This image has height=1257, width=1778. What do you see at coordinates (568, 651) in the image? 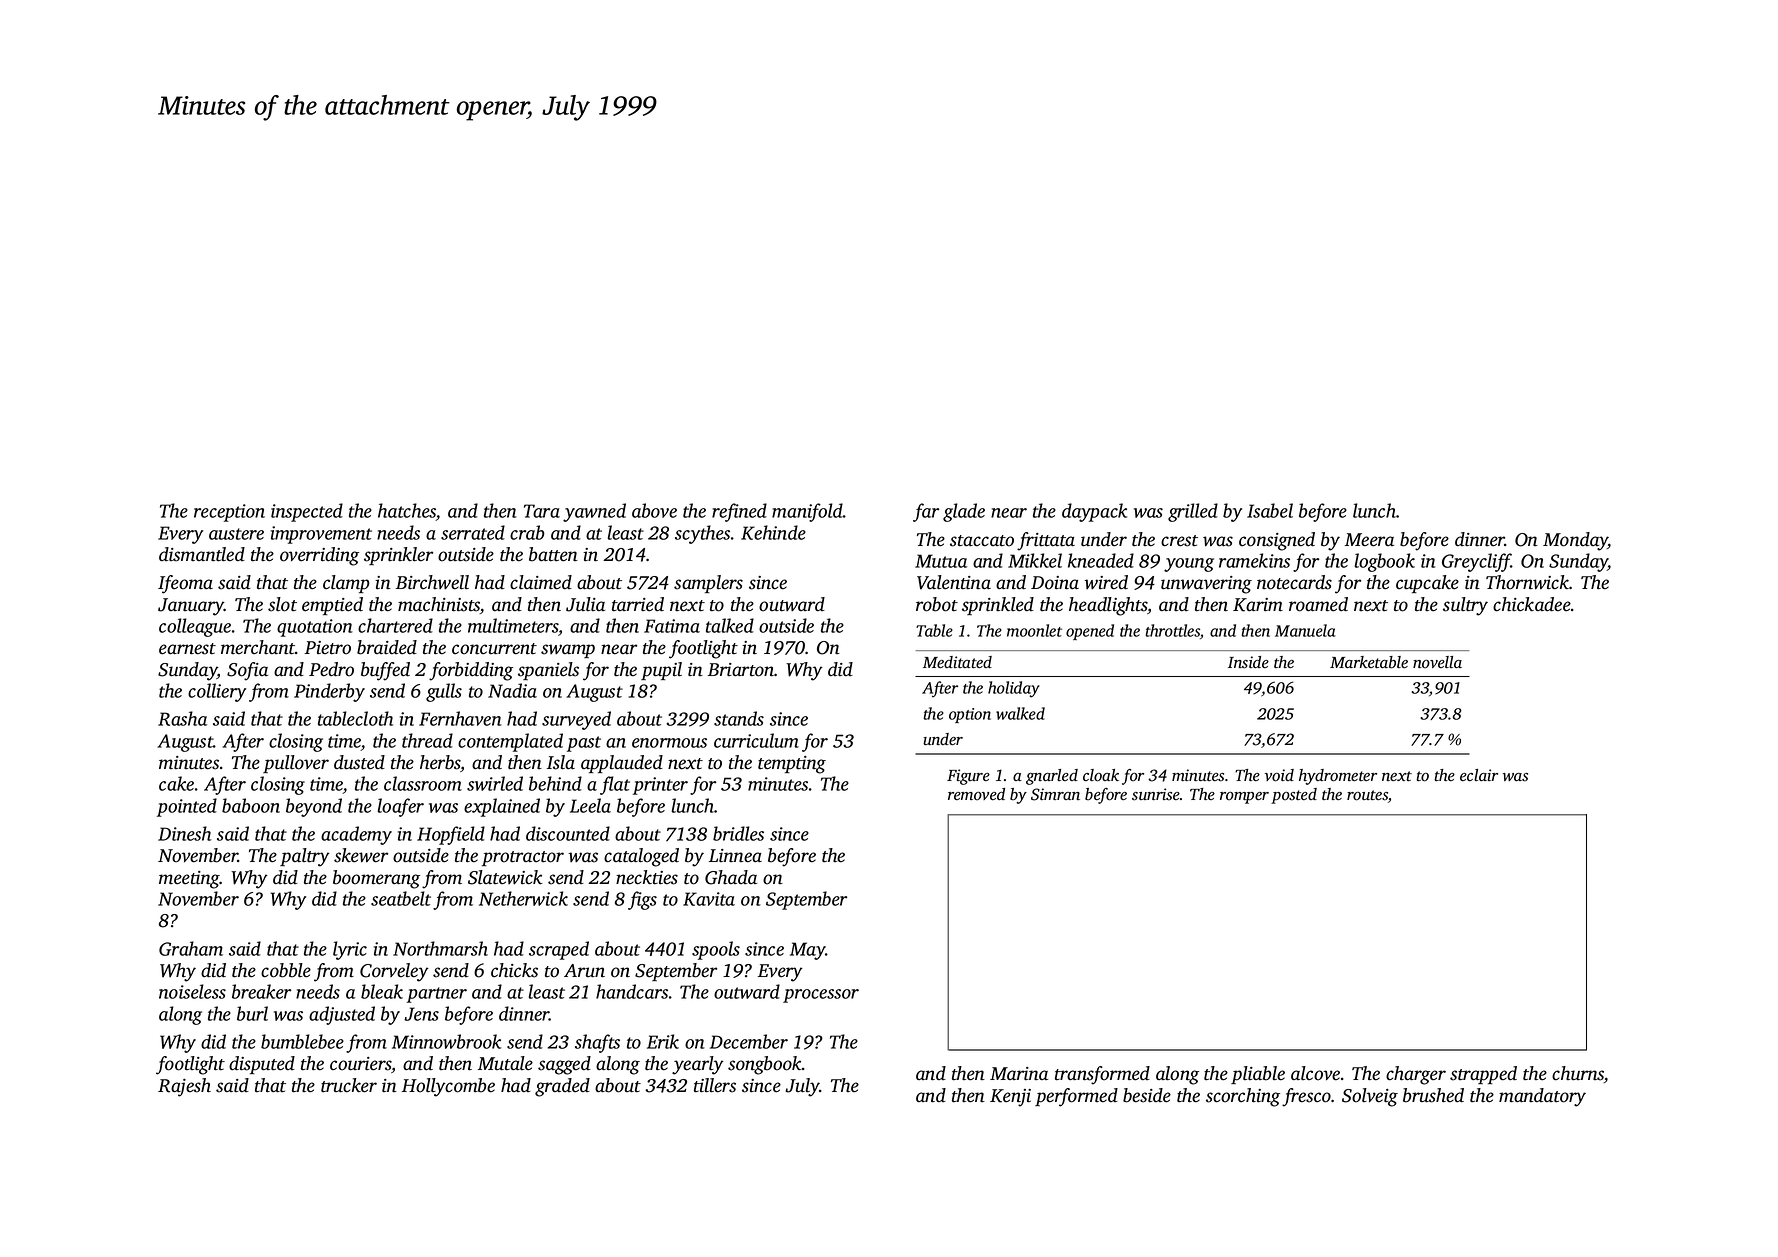
I see `swamp` at bounding box center [568, 651].
